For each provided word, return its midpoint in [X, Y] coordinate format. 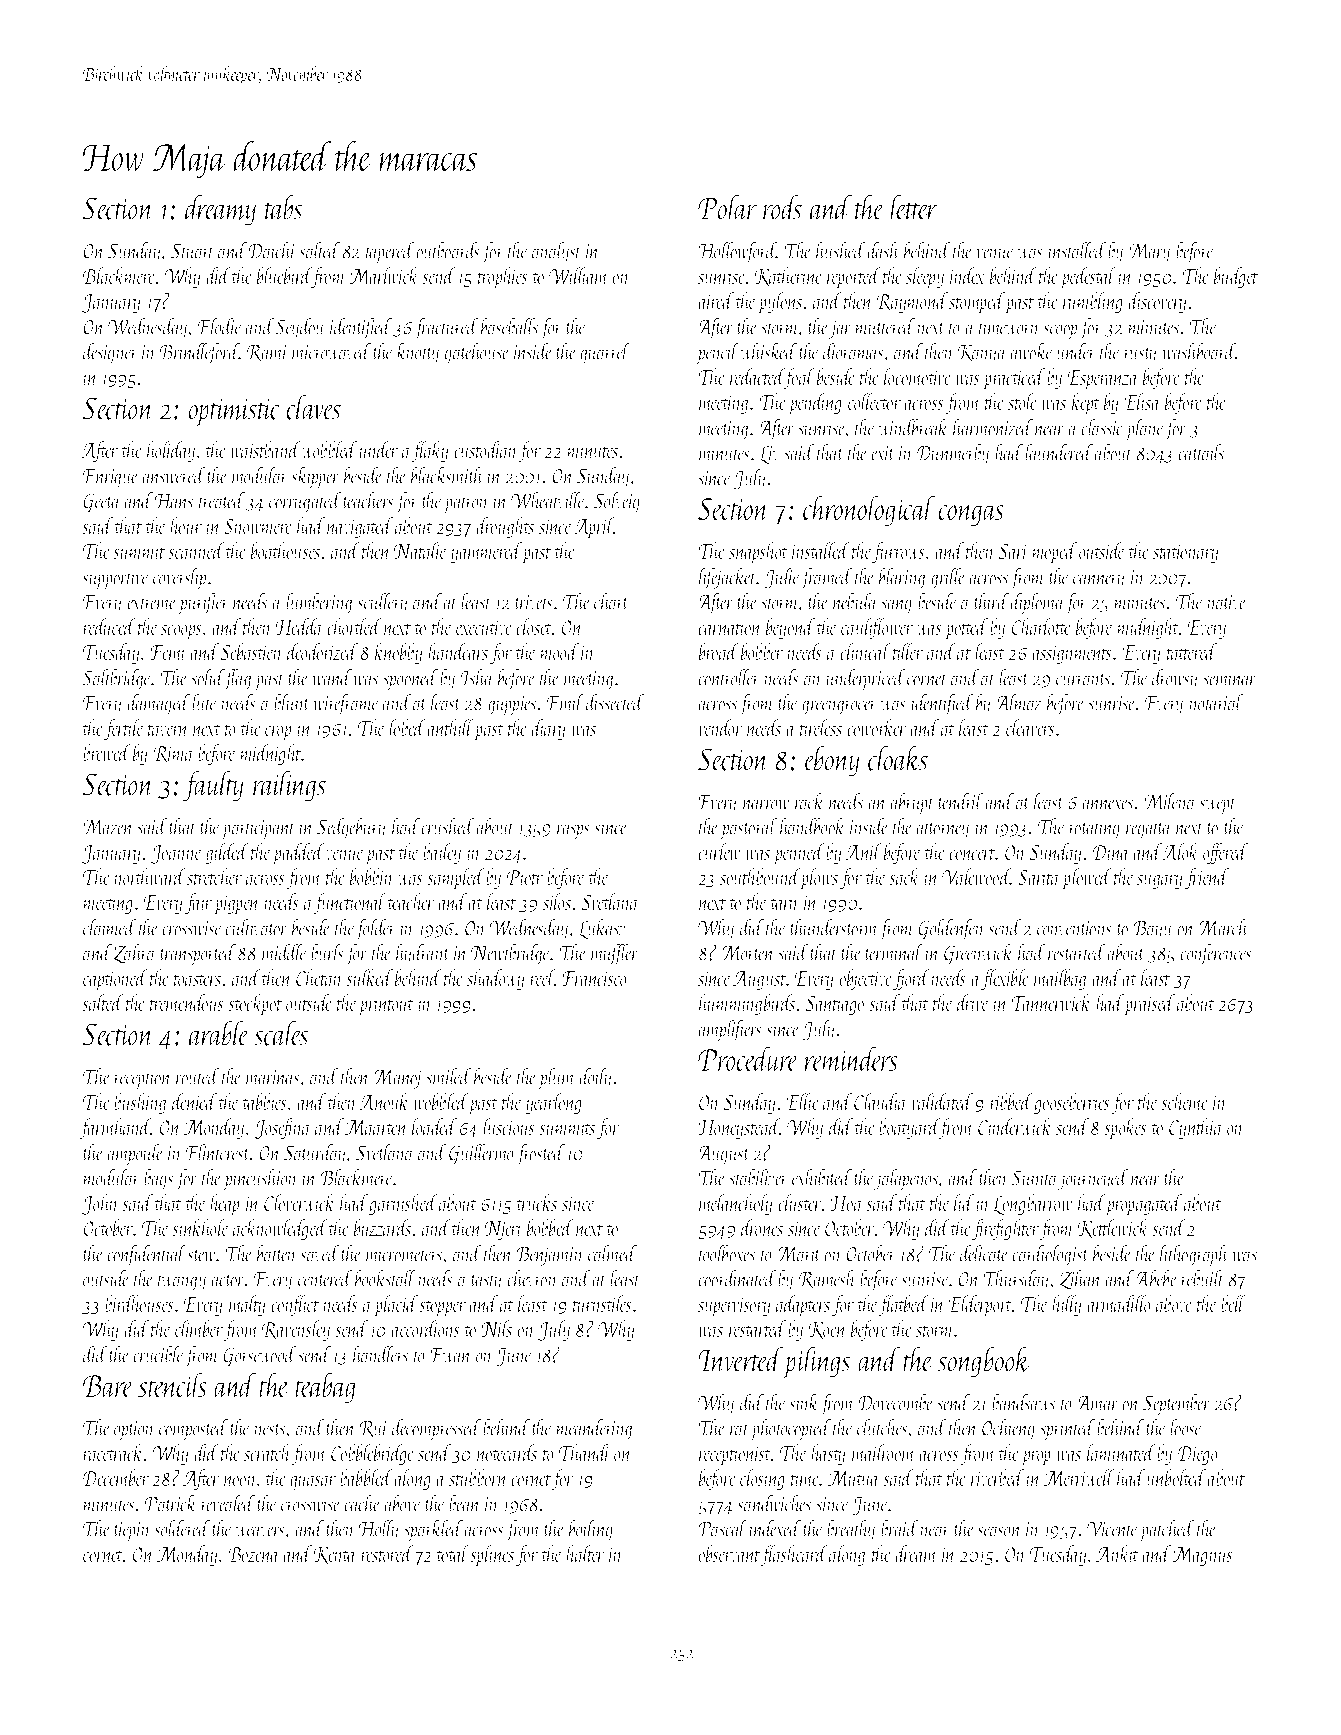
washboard [1199, 351]
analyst [557, 252]
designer [110, 353]
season [999, 1531]
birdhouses [139, 1303]
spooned [410, 679]
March [1223, 927]
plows [819, 879]
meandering [594, 1429]
